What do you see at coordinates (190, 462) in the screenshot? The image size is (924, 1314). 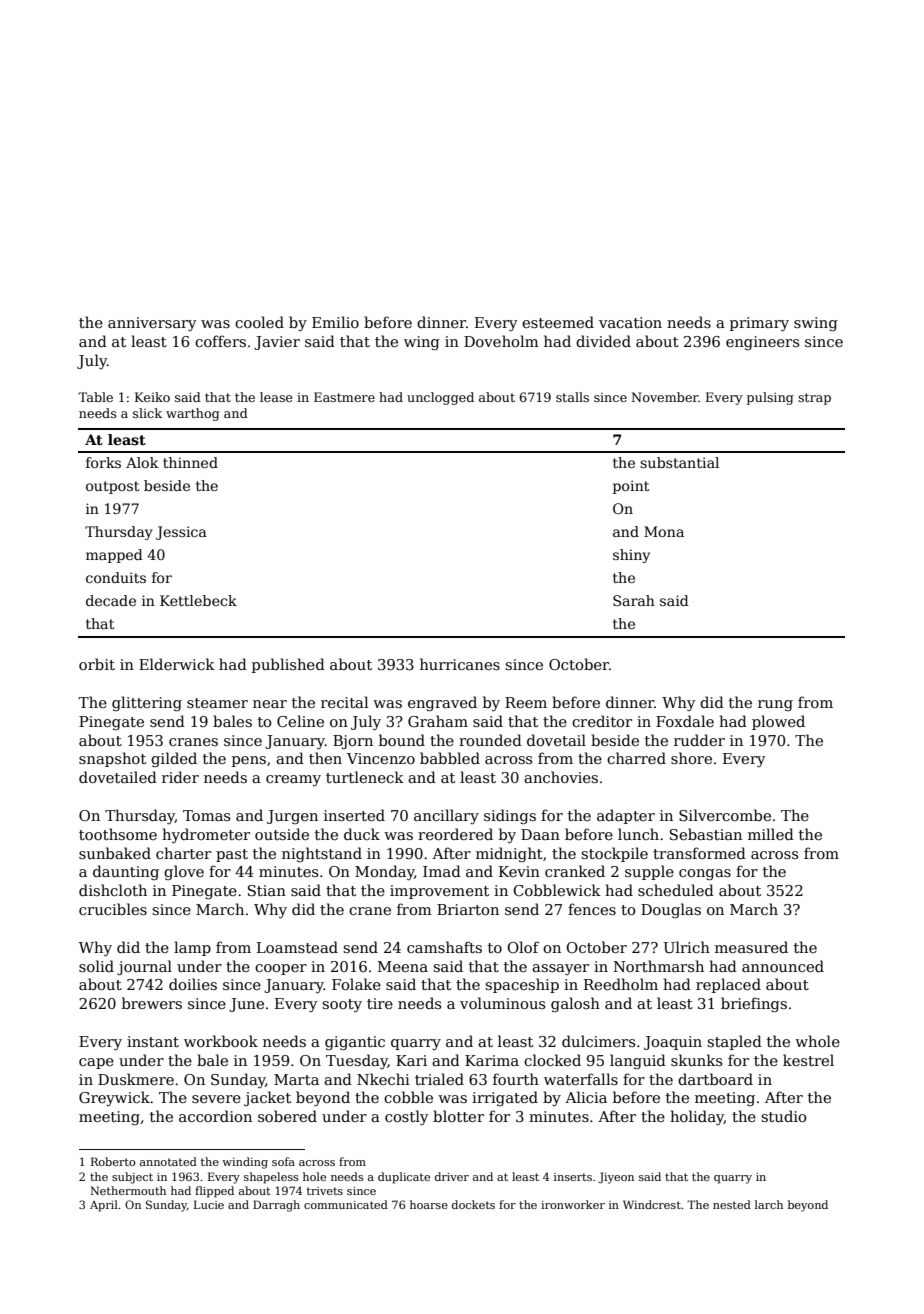 I see `thinned` at bounding box center [190, 462].
